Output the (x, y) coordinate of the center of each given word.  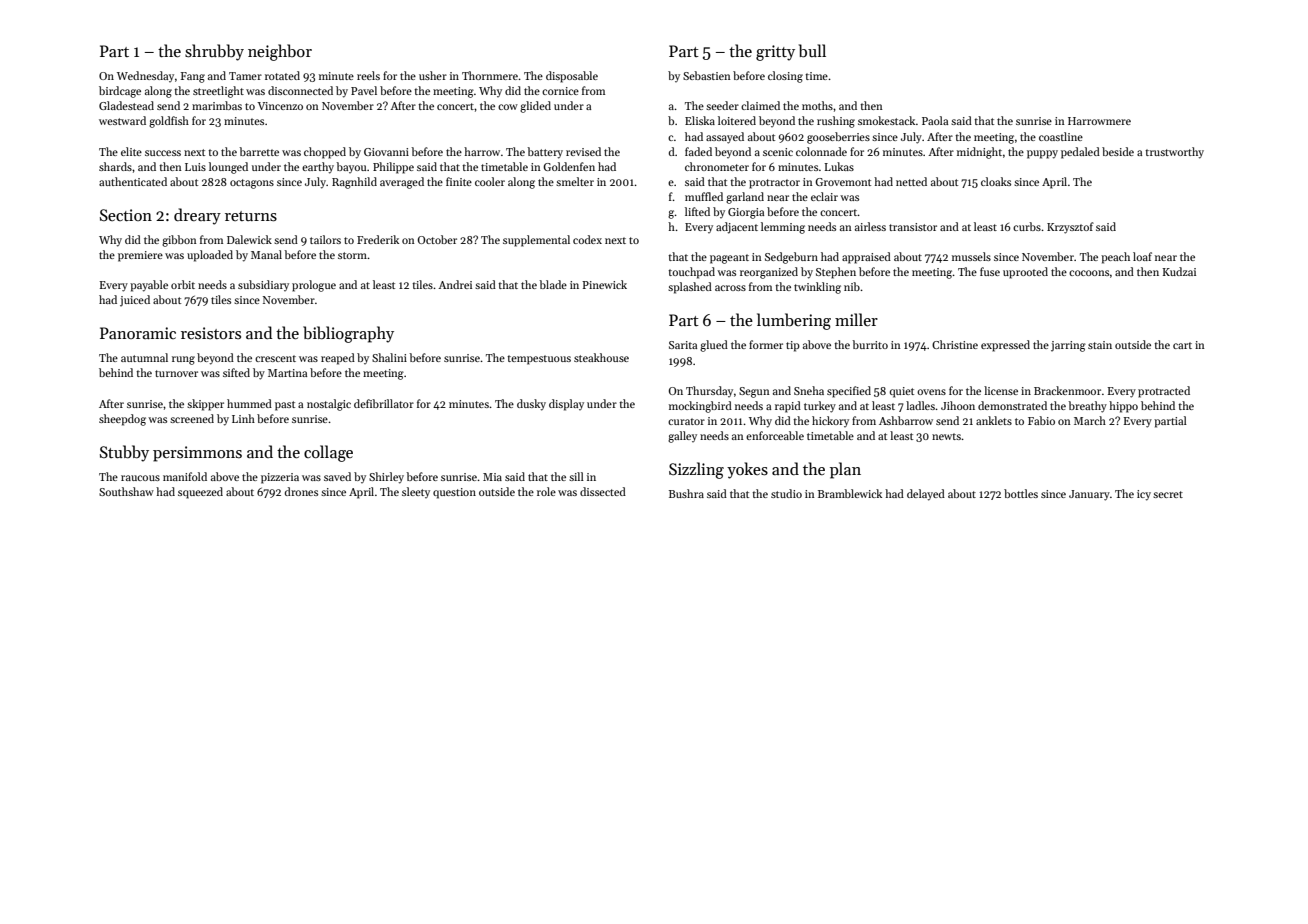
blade (553, 284)
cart (1182, 345)
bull (812, 51)
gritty (775, 53)
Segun (754, 392)
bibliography (348, 334)
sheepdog (122, 420)
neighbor (280, 52)
